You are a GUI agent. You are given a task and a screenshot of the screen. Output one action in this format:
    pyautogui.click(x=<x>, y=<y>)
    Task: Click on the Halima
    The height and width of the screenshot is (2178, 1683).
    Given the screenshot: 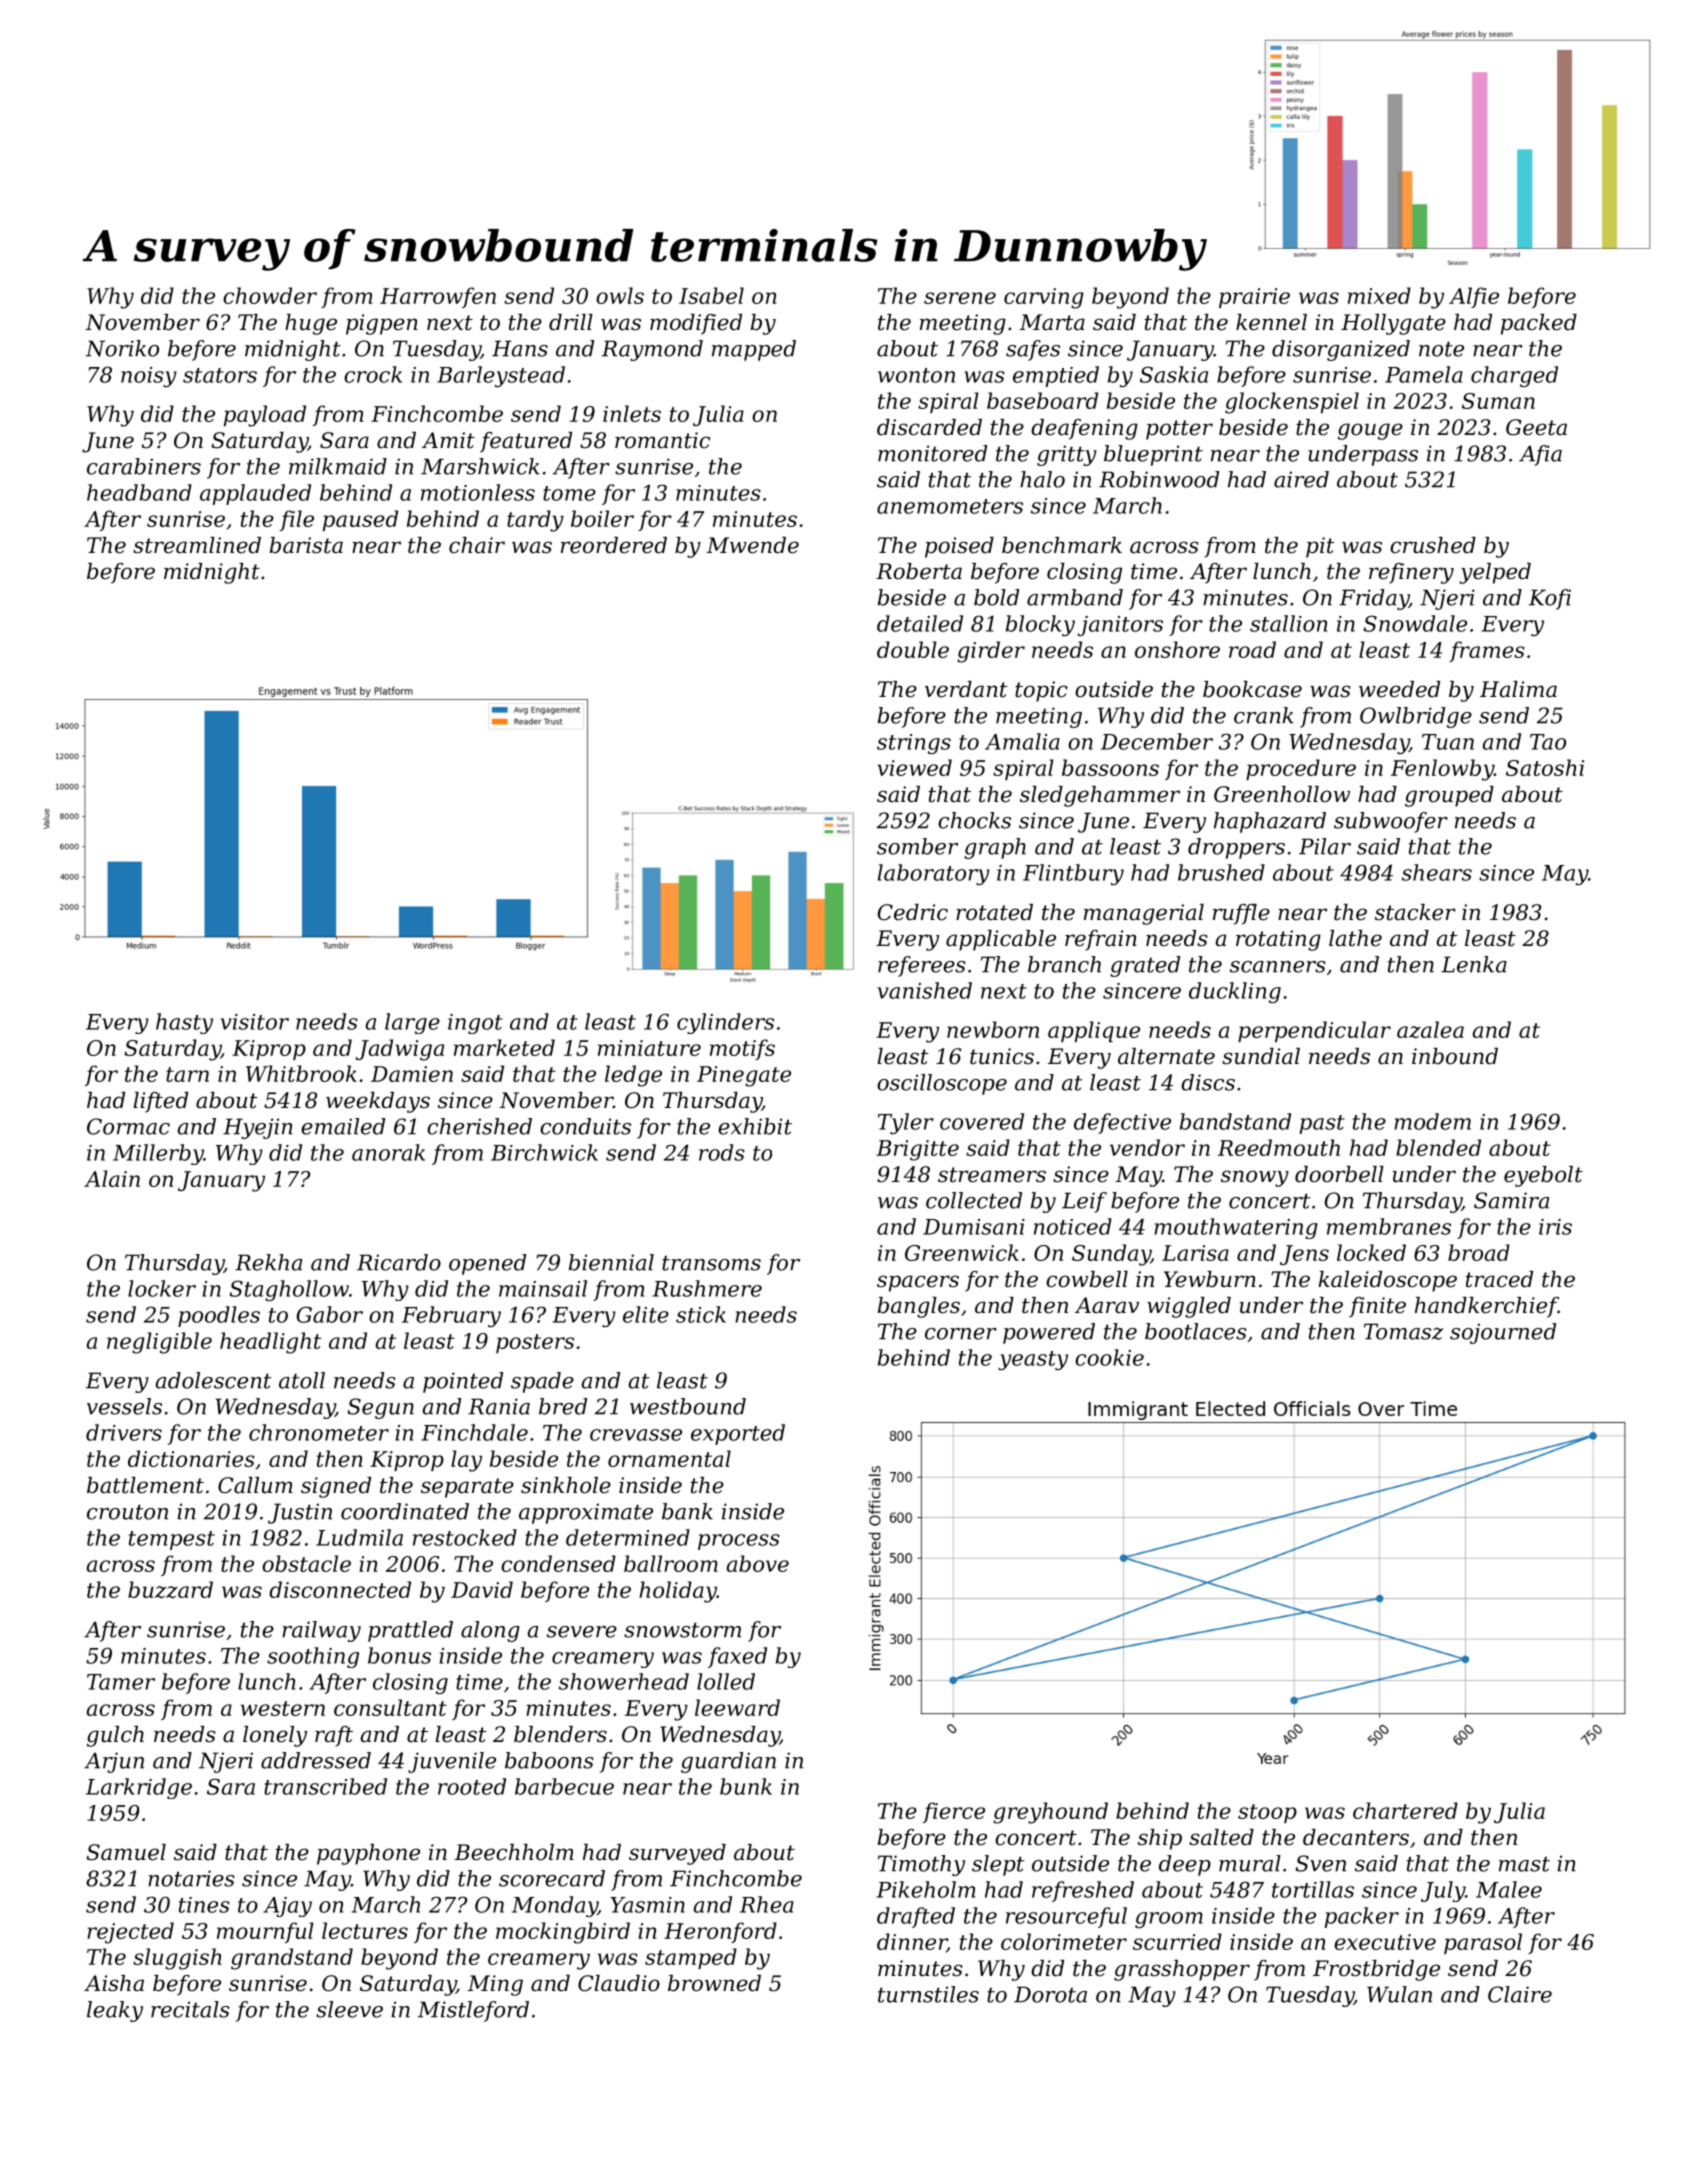 What is the action you would take?
    pyautogui.click(x=1518, y=689)
